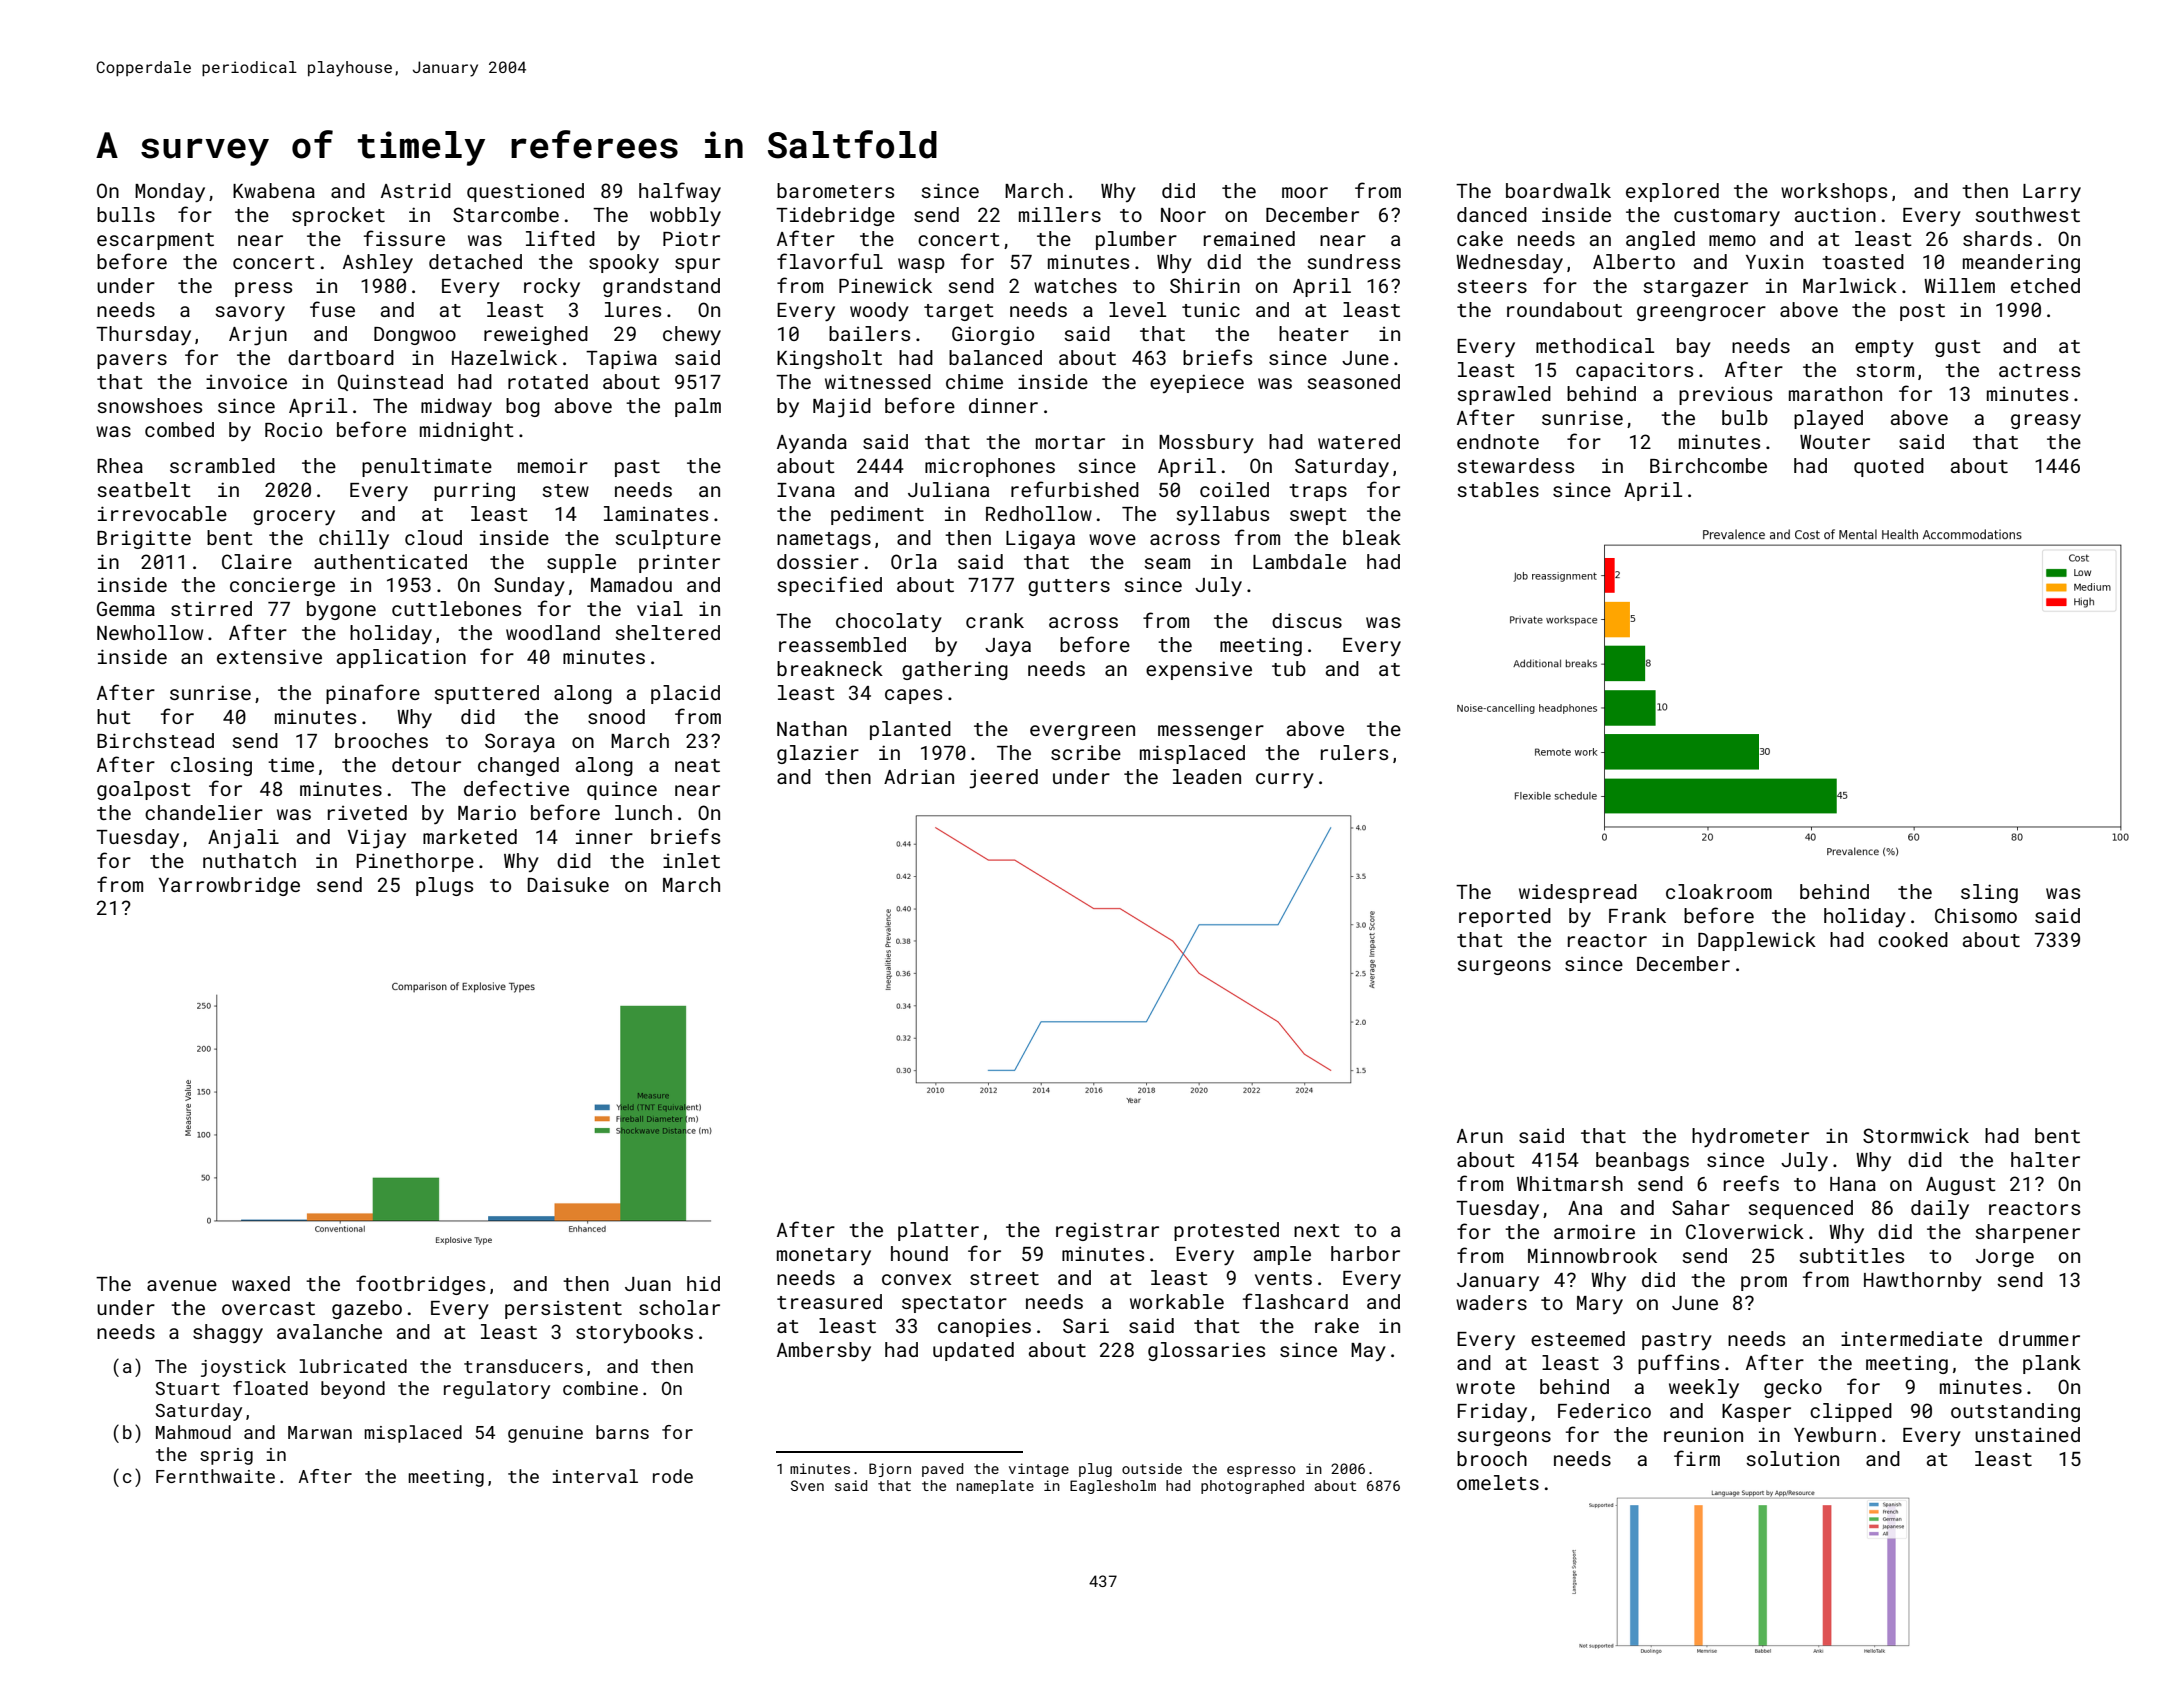 This screenshot has height=1683, width=2178. Describe the element at coordinates (1913, 939) in the screenshot. I see `cooked` at that location.
